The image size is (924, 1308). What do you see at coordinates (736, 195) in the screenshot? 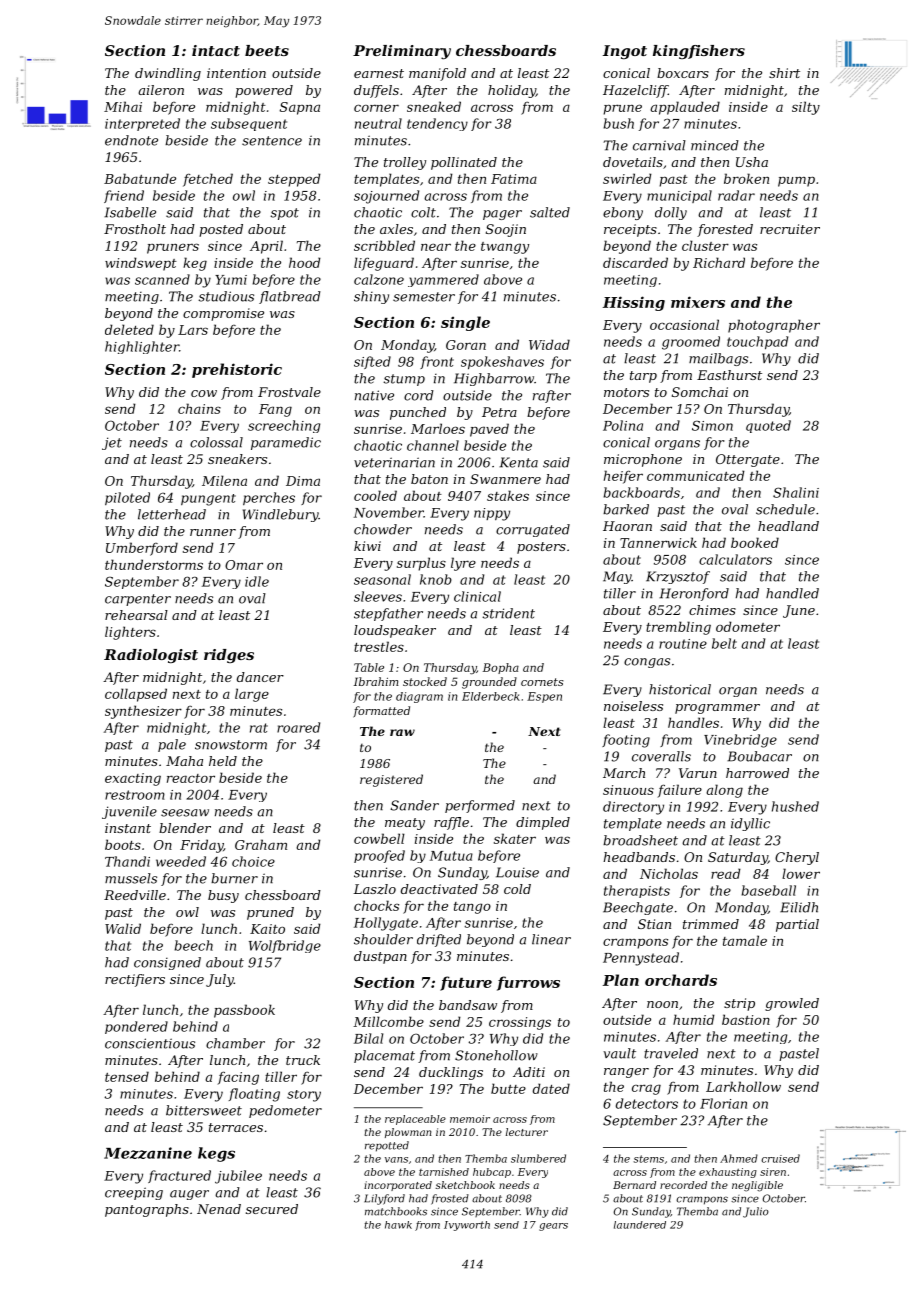
I see `radar` at bounding box center [736, 195].
